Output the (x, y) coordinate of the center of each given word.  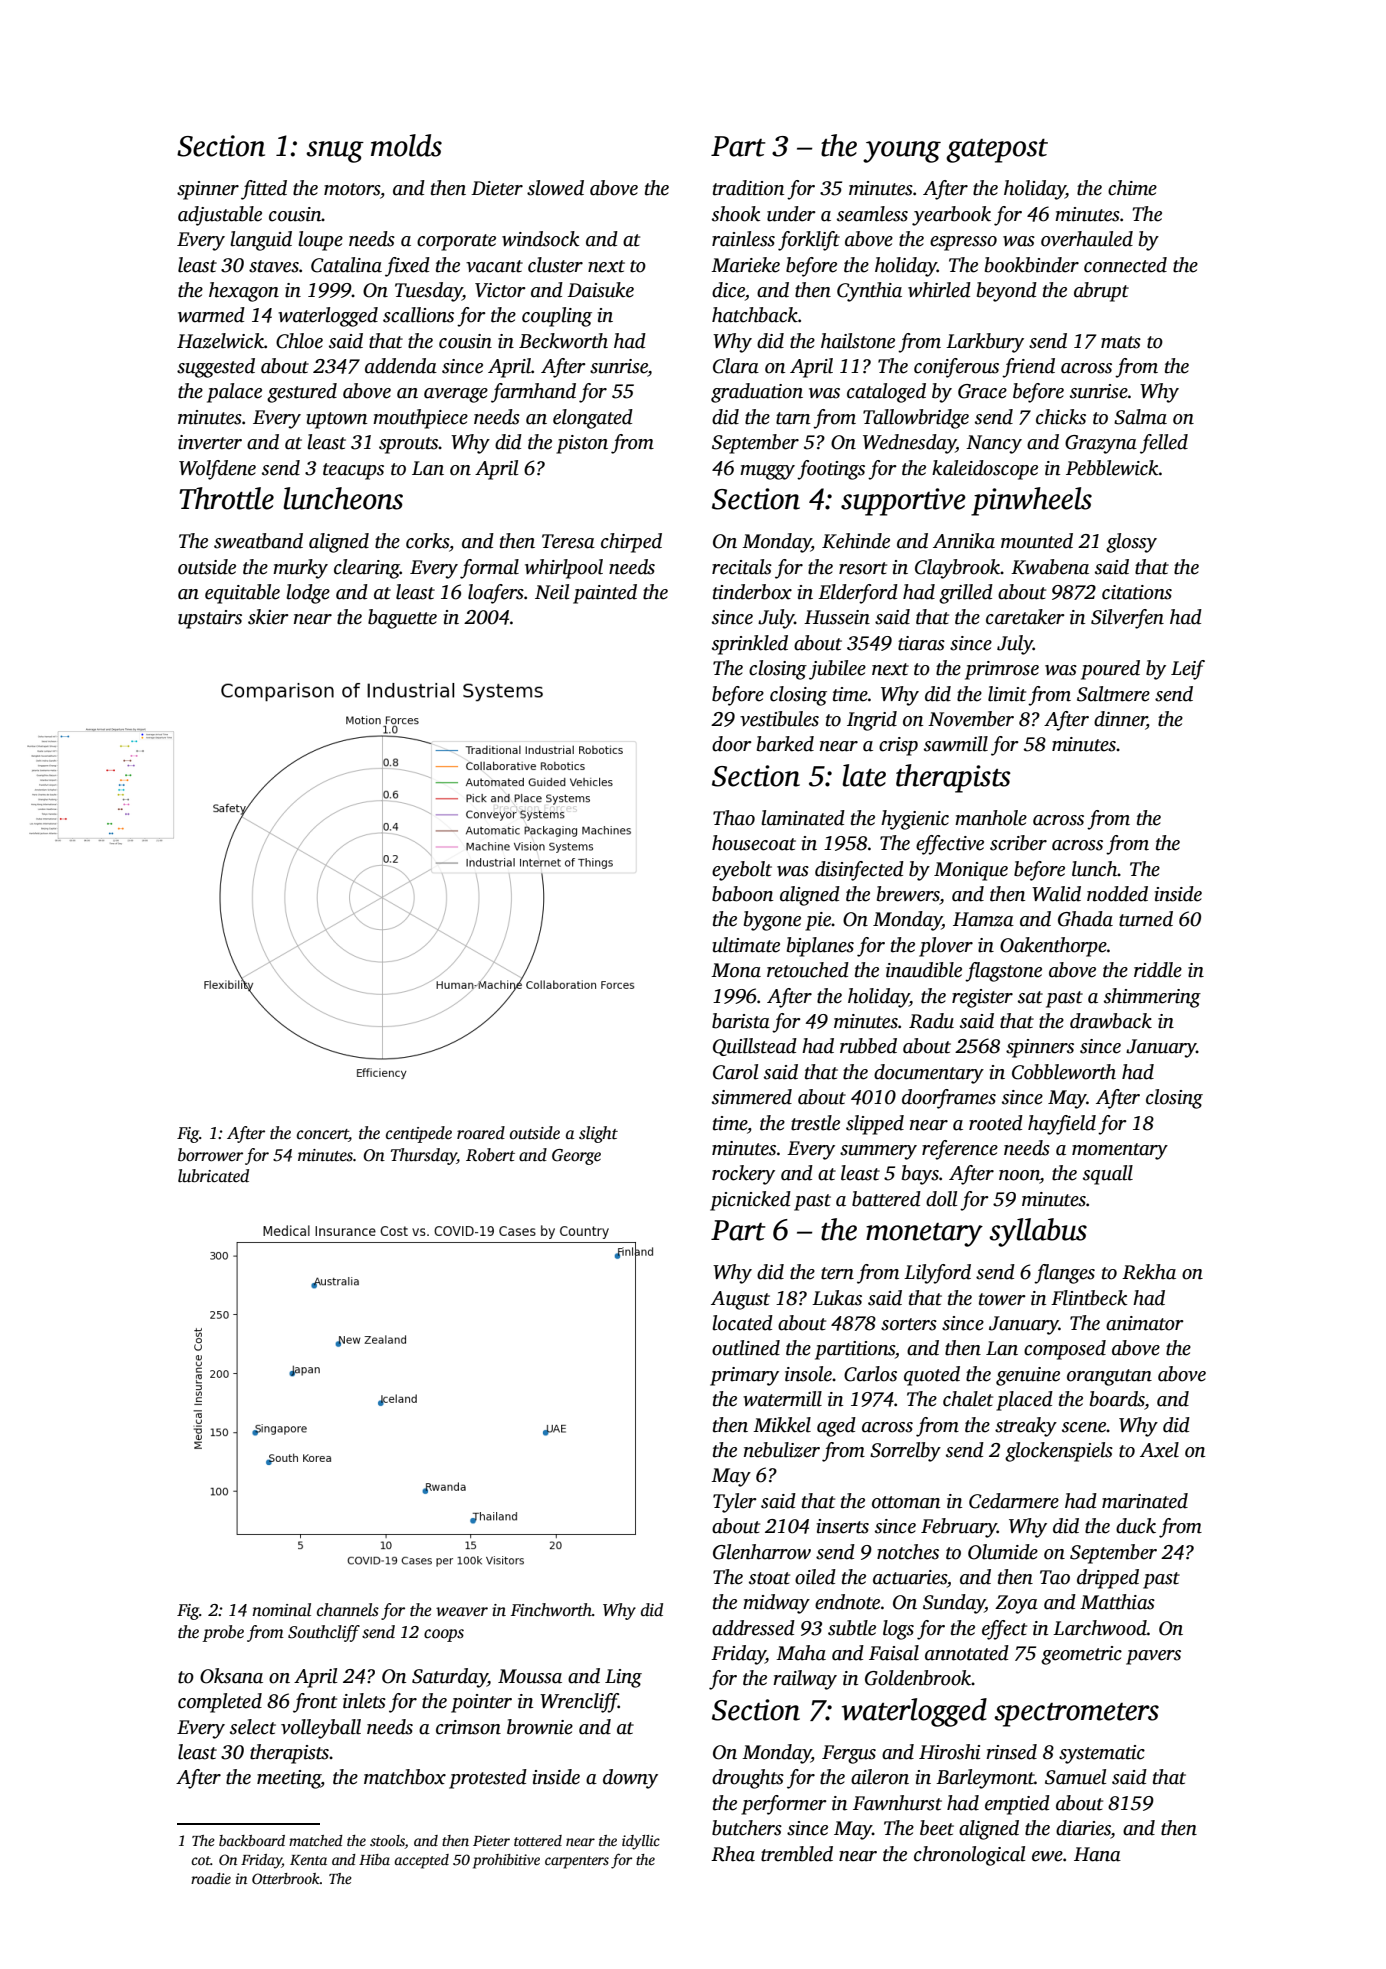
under (791, 214)
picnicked (750, 1201)
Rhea (733, 1854)
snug (335, 152)
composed (1065, 1350)
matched (316, 1840)
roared (481, 1133)
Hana (1097, 1854)
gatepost (997, 151)
